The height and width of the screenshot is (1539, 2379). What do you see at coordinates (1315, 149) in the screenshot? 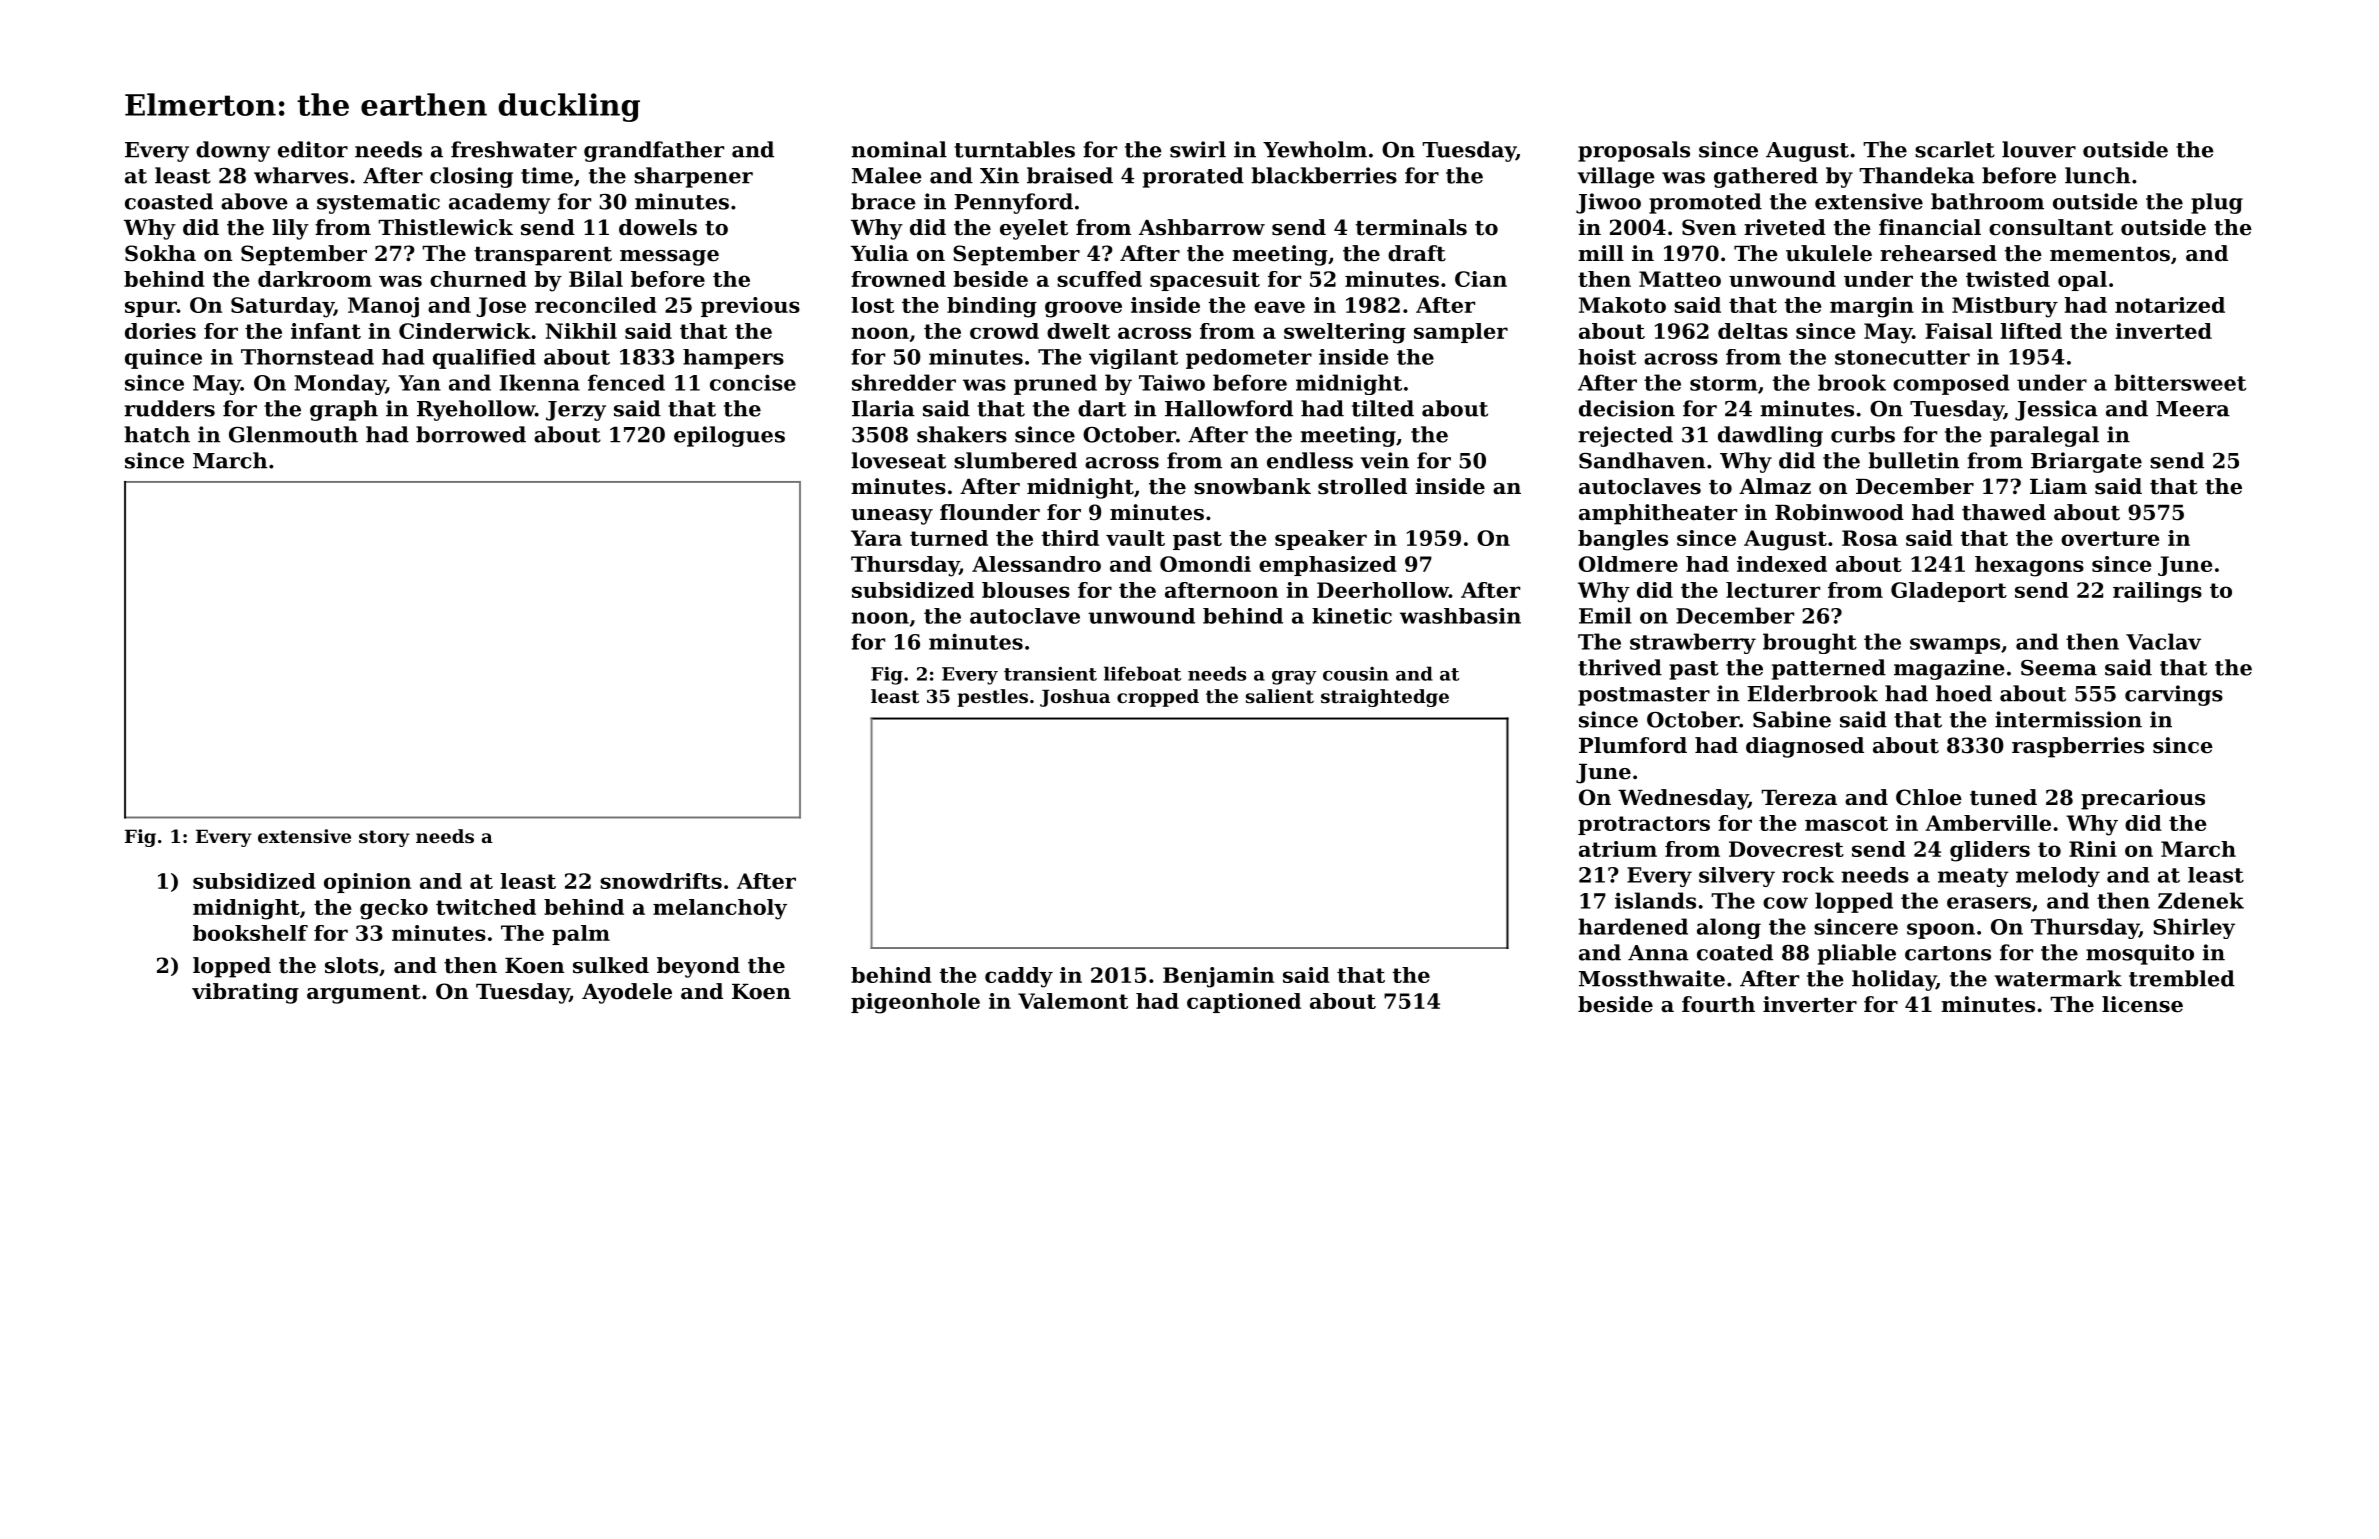
I see `Yewholm` at bounding box center [1315, 149].
